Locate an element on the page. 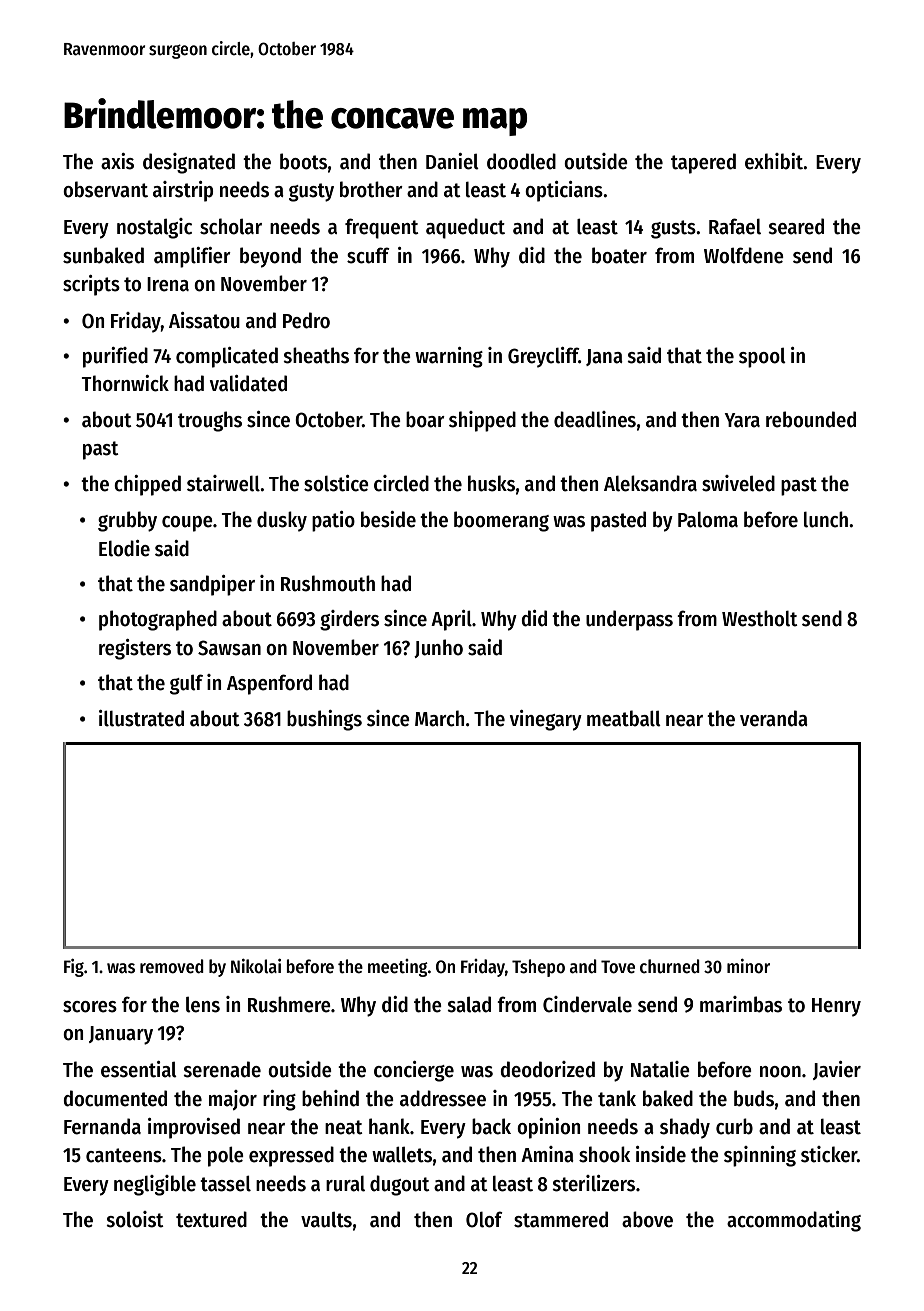 The width and height of the page is (924, 1311). nostalgic is located at coordinates (154, 228).
